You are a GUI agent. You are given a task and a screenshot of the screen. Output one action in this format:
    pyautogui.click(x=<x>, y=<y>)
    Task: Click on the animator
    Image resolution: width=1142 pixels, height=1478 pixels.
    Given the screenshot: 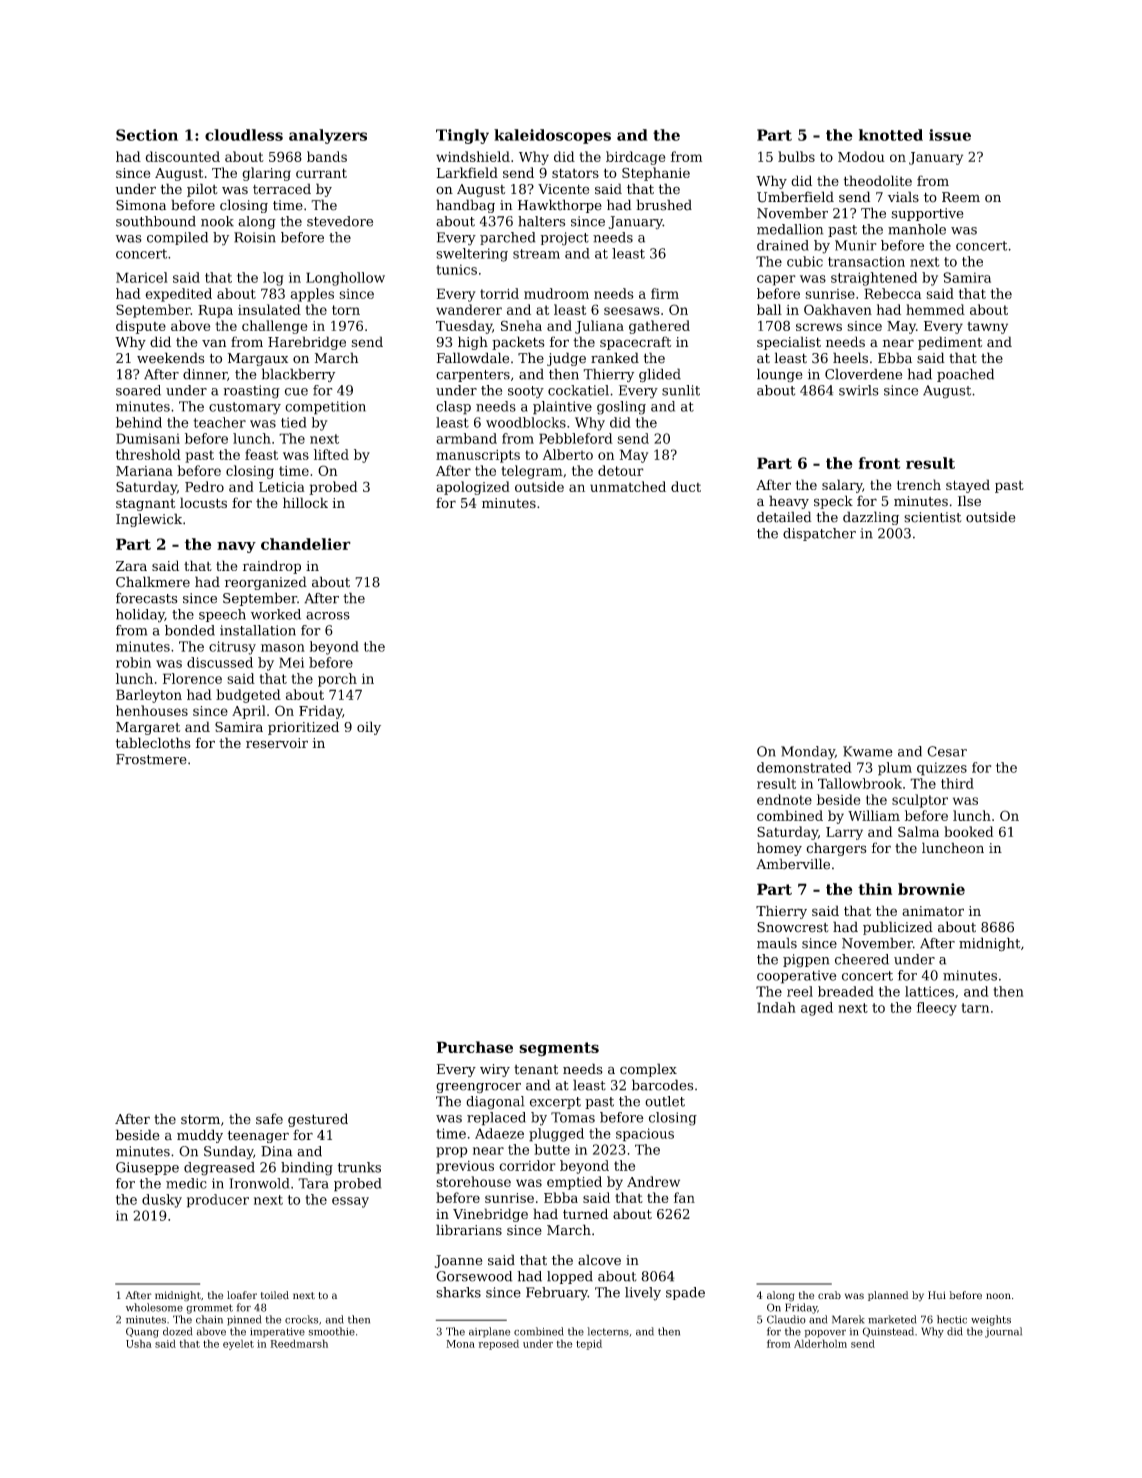 What is the action you would take?
    pyautogui.click(x=933, y=911)
